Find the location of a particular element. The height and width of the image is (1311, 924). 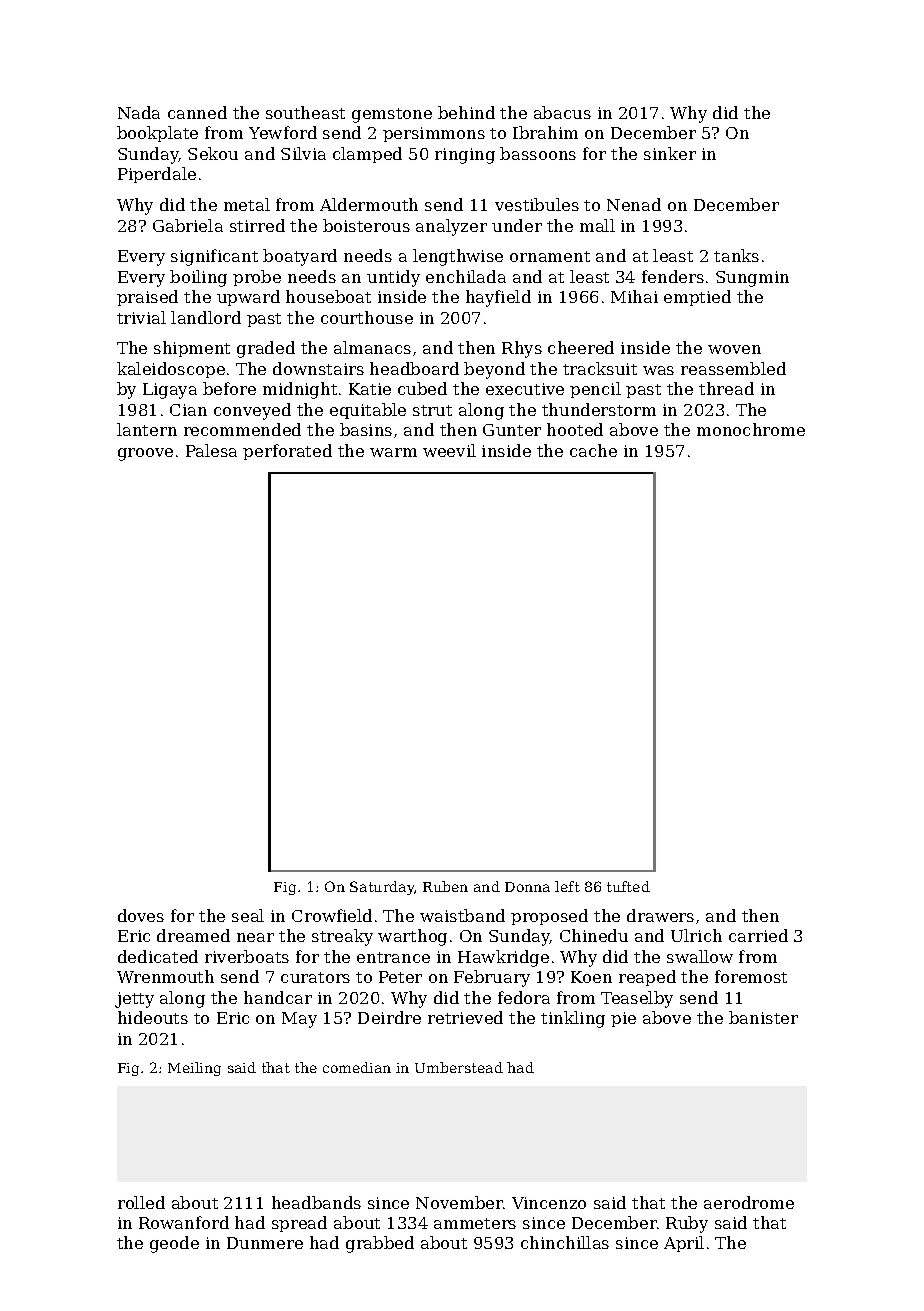

Nenad is located at coordinates (634, 204).
